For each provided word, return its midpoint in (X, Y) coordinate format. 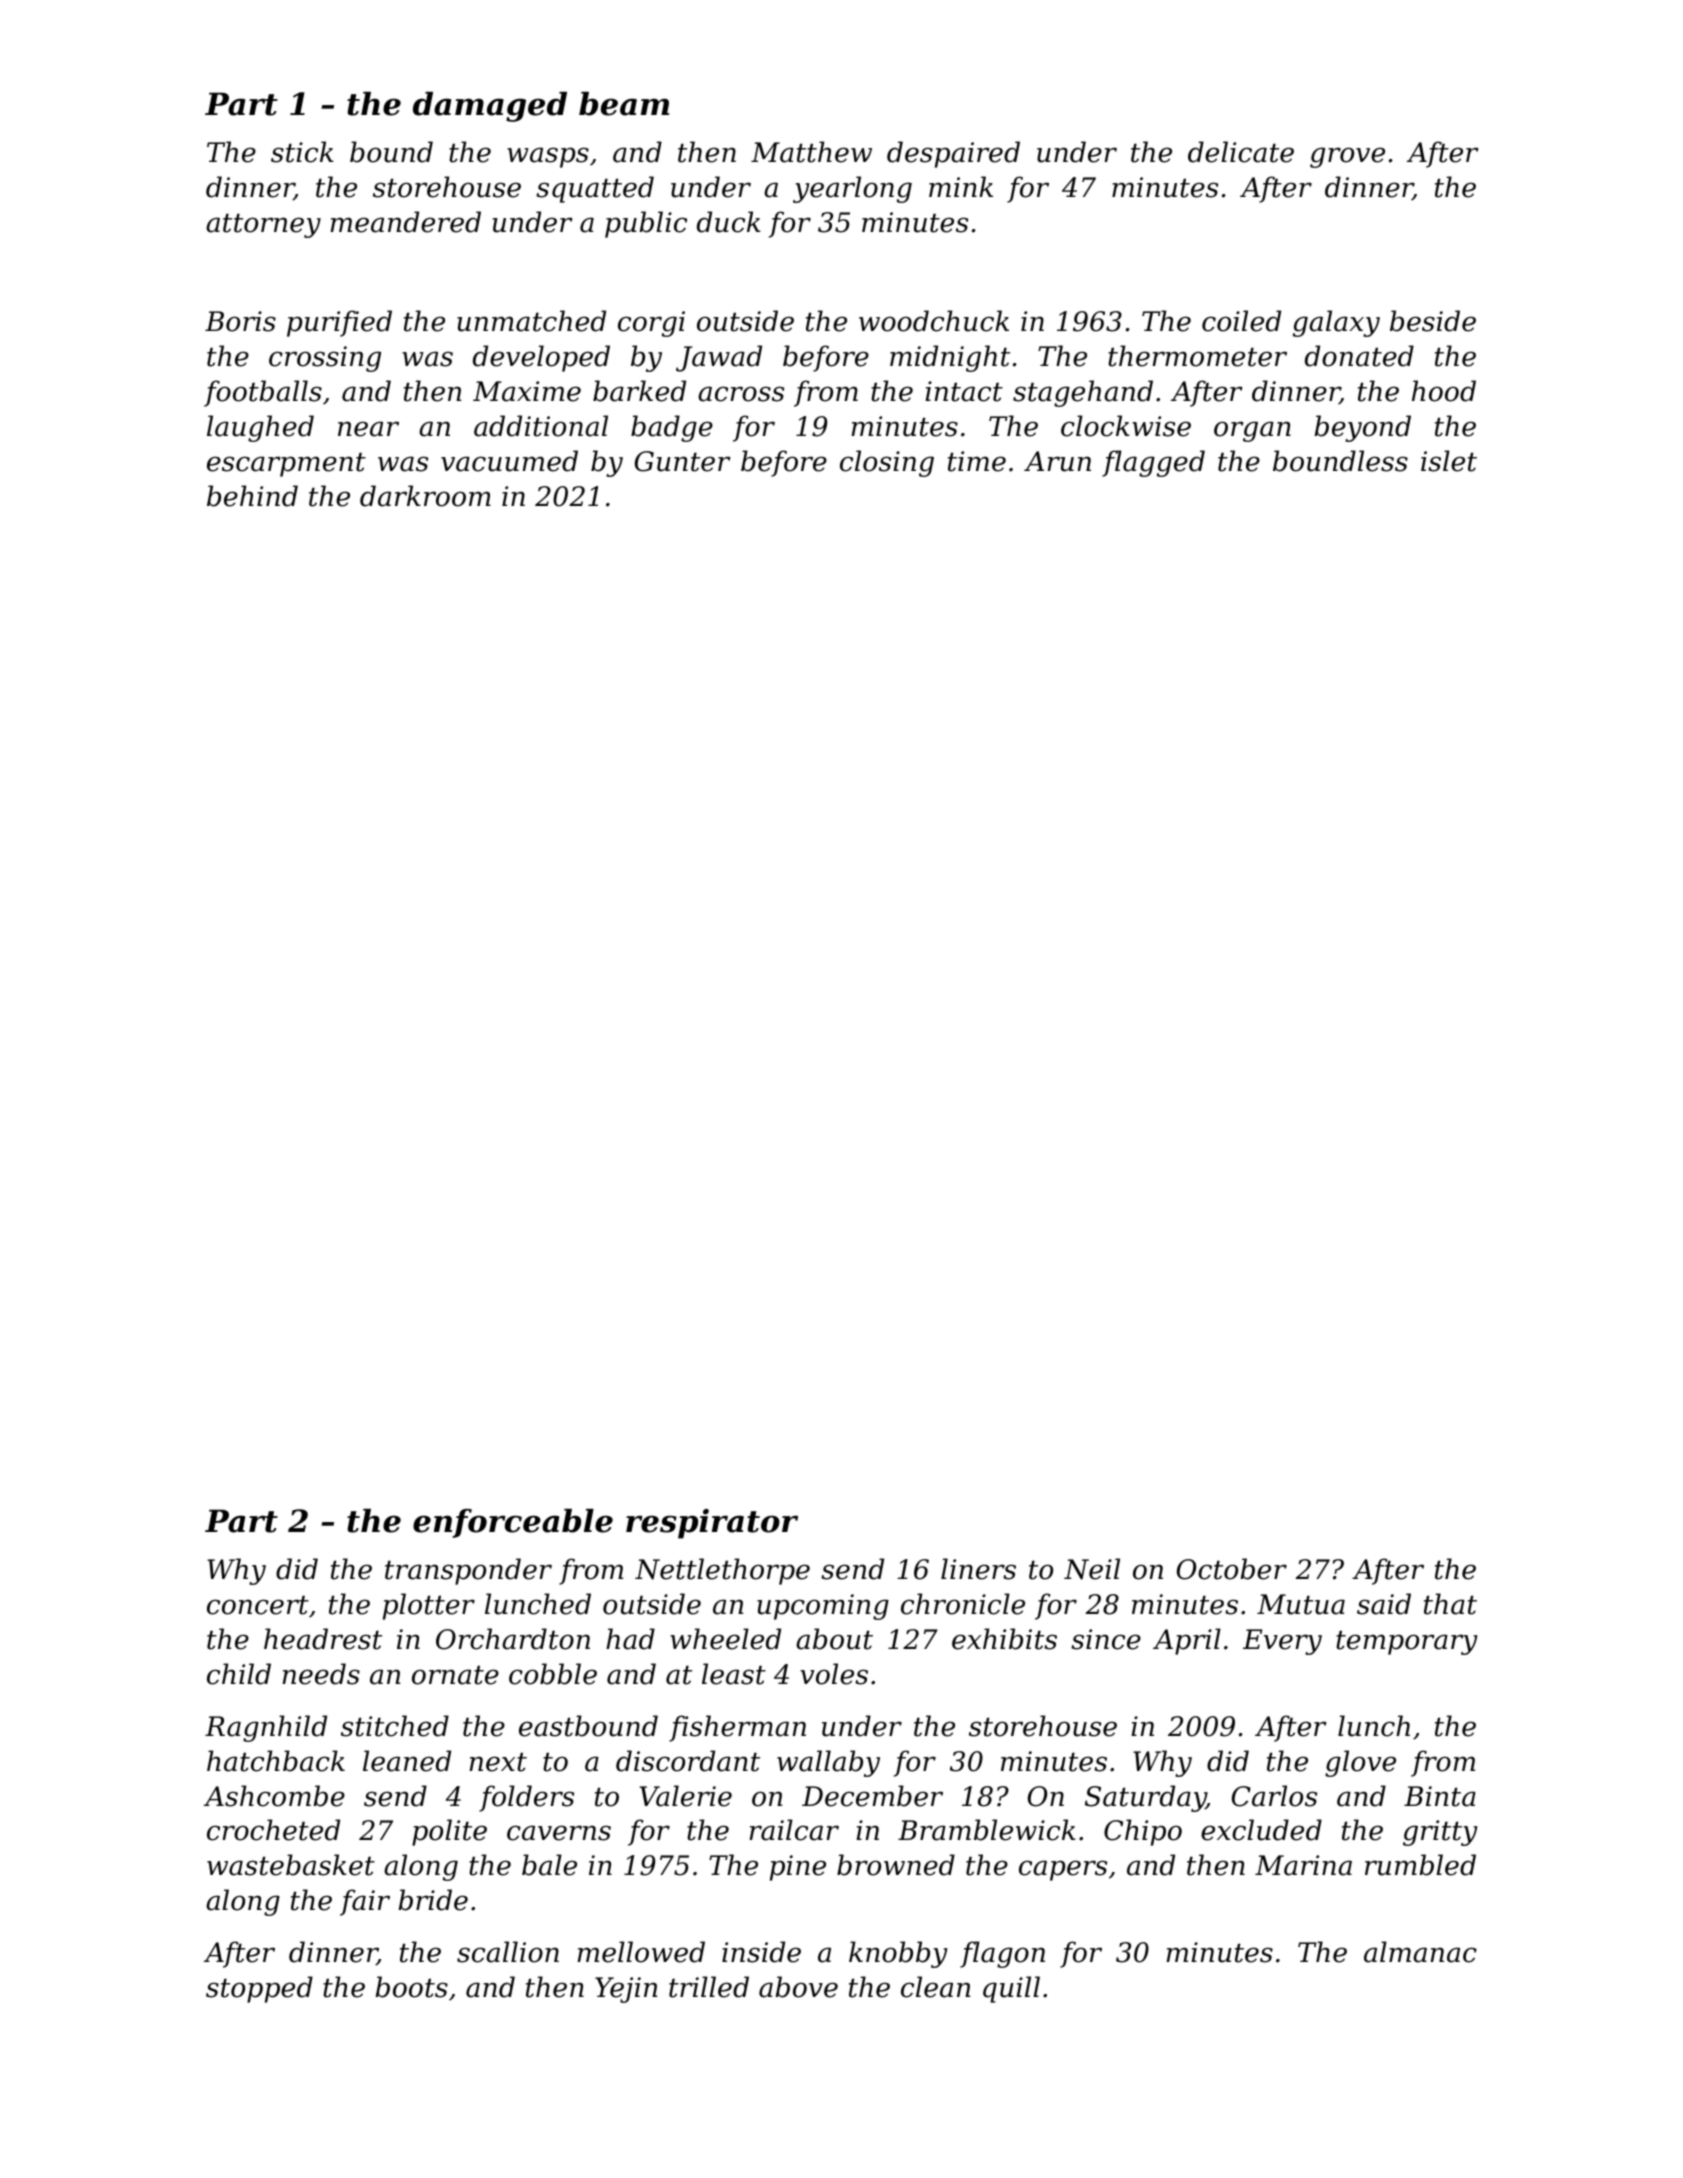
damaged (490, 107)
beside (1433, 321)
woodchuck (934, 321)
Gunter (683, 461)
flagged (1153, 463)
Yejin (626, 1990)
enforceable (513, 1523)
